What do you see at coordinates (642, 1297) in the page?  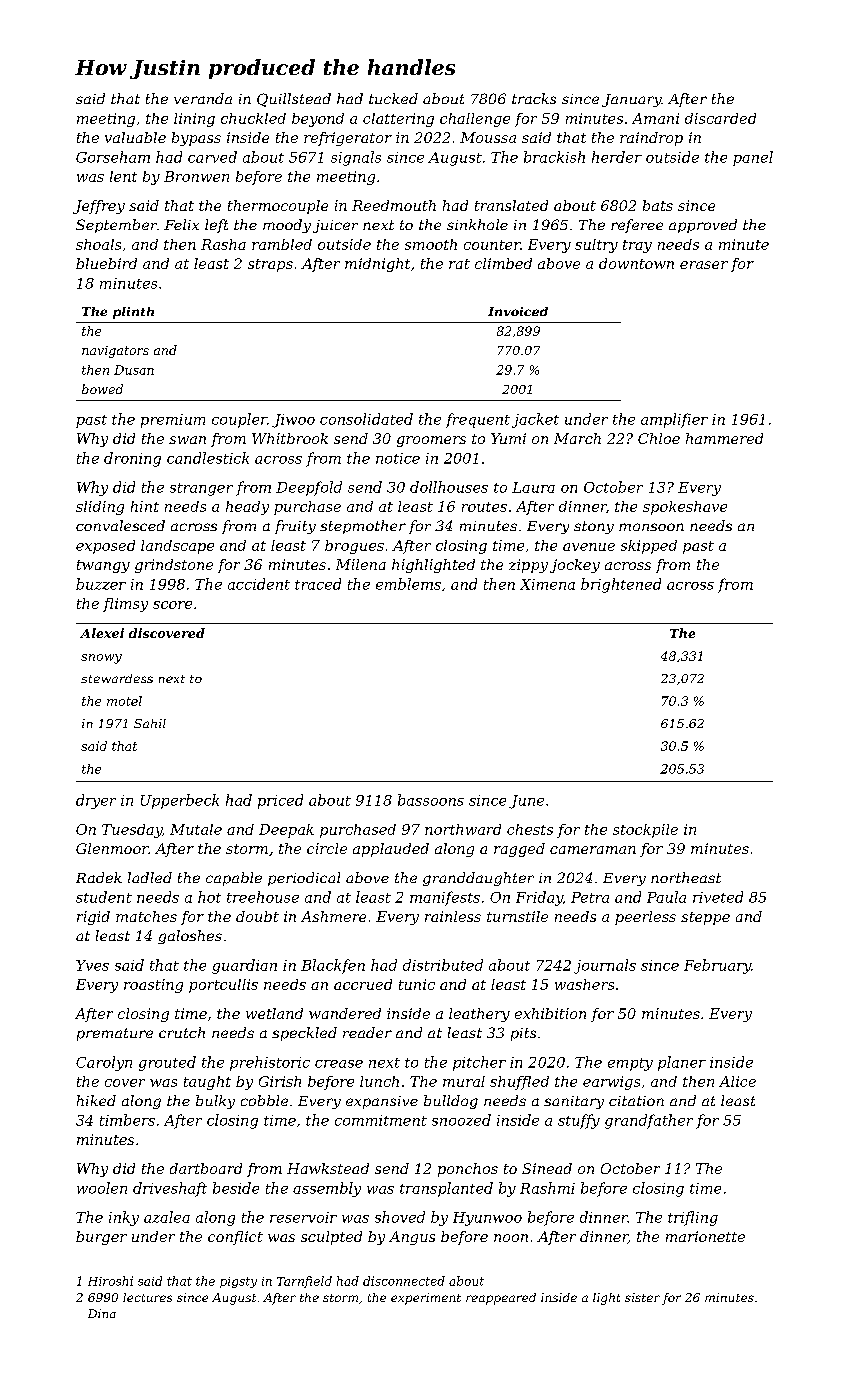 I see `sister` at bounding box center [642, 1297].
